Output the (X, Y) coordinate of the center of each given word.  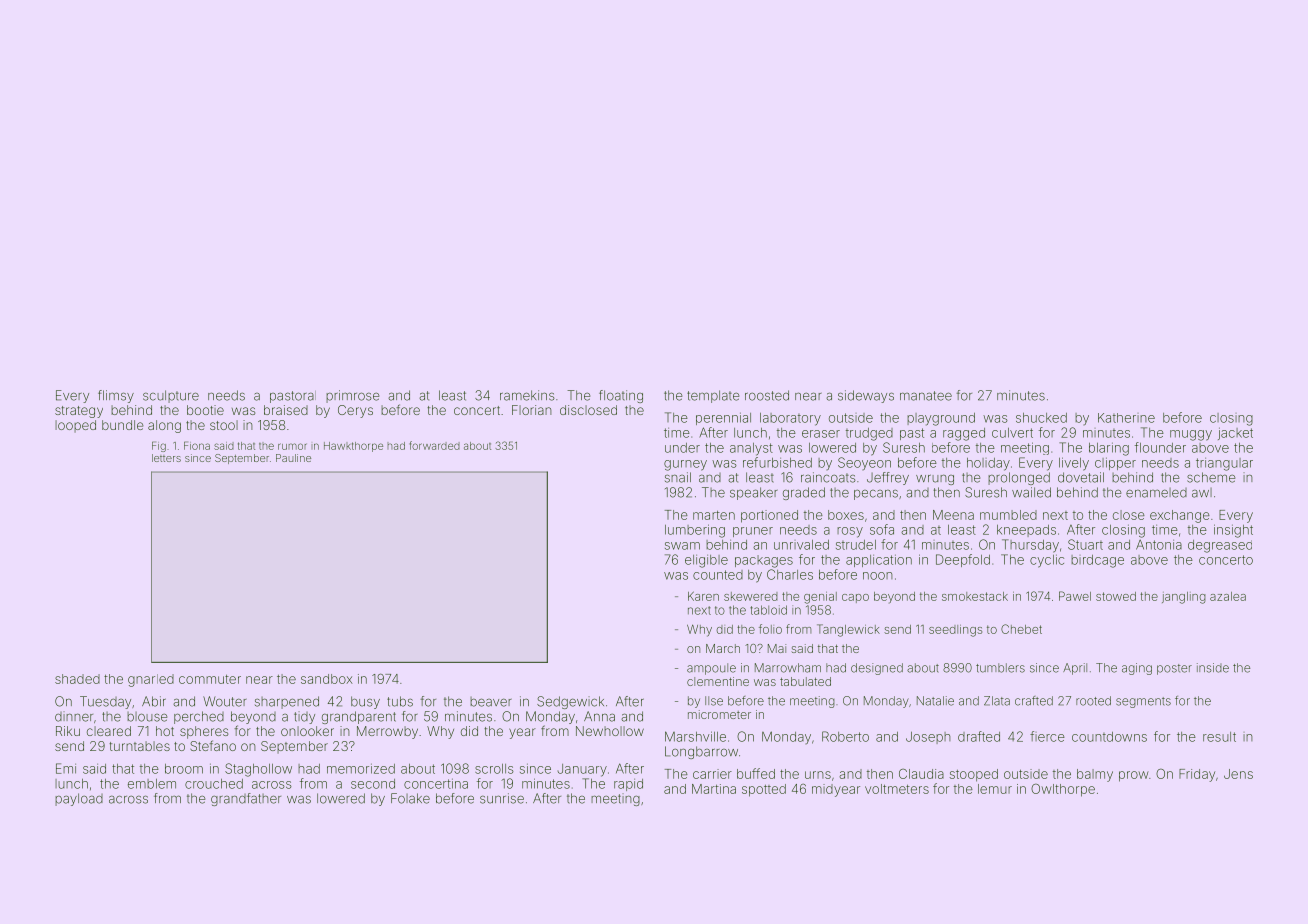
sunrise (502, 798)
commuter (210, 679)
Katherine (1126, 418)
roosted (767, 395)
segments (1143, 702)
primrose (352, 396)
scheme (1211, 477)
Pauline (293, 458)
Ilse (714, 701)
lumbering (695, 531)
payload (79, 799)
